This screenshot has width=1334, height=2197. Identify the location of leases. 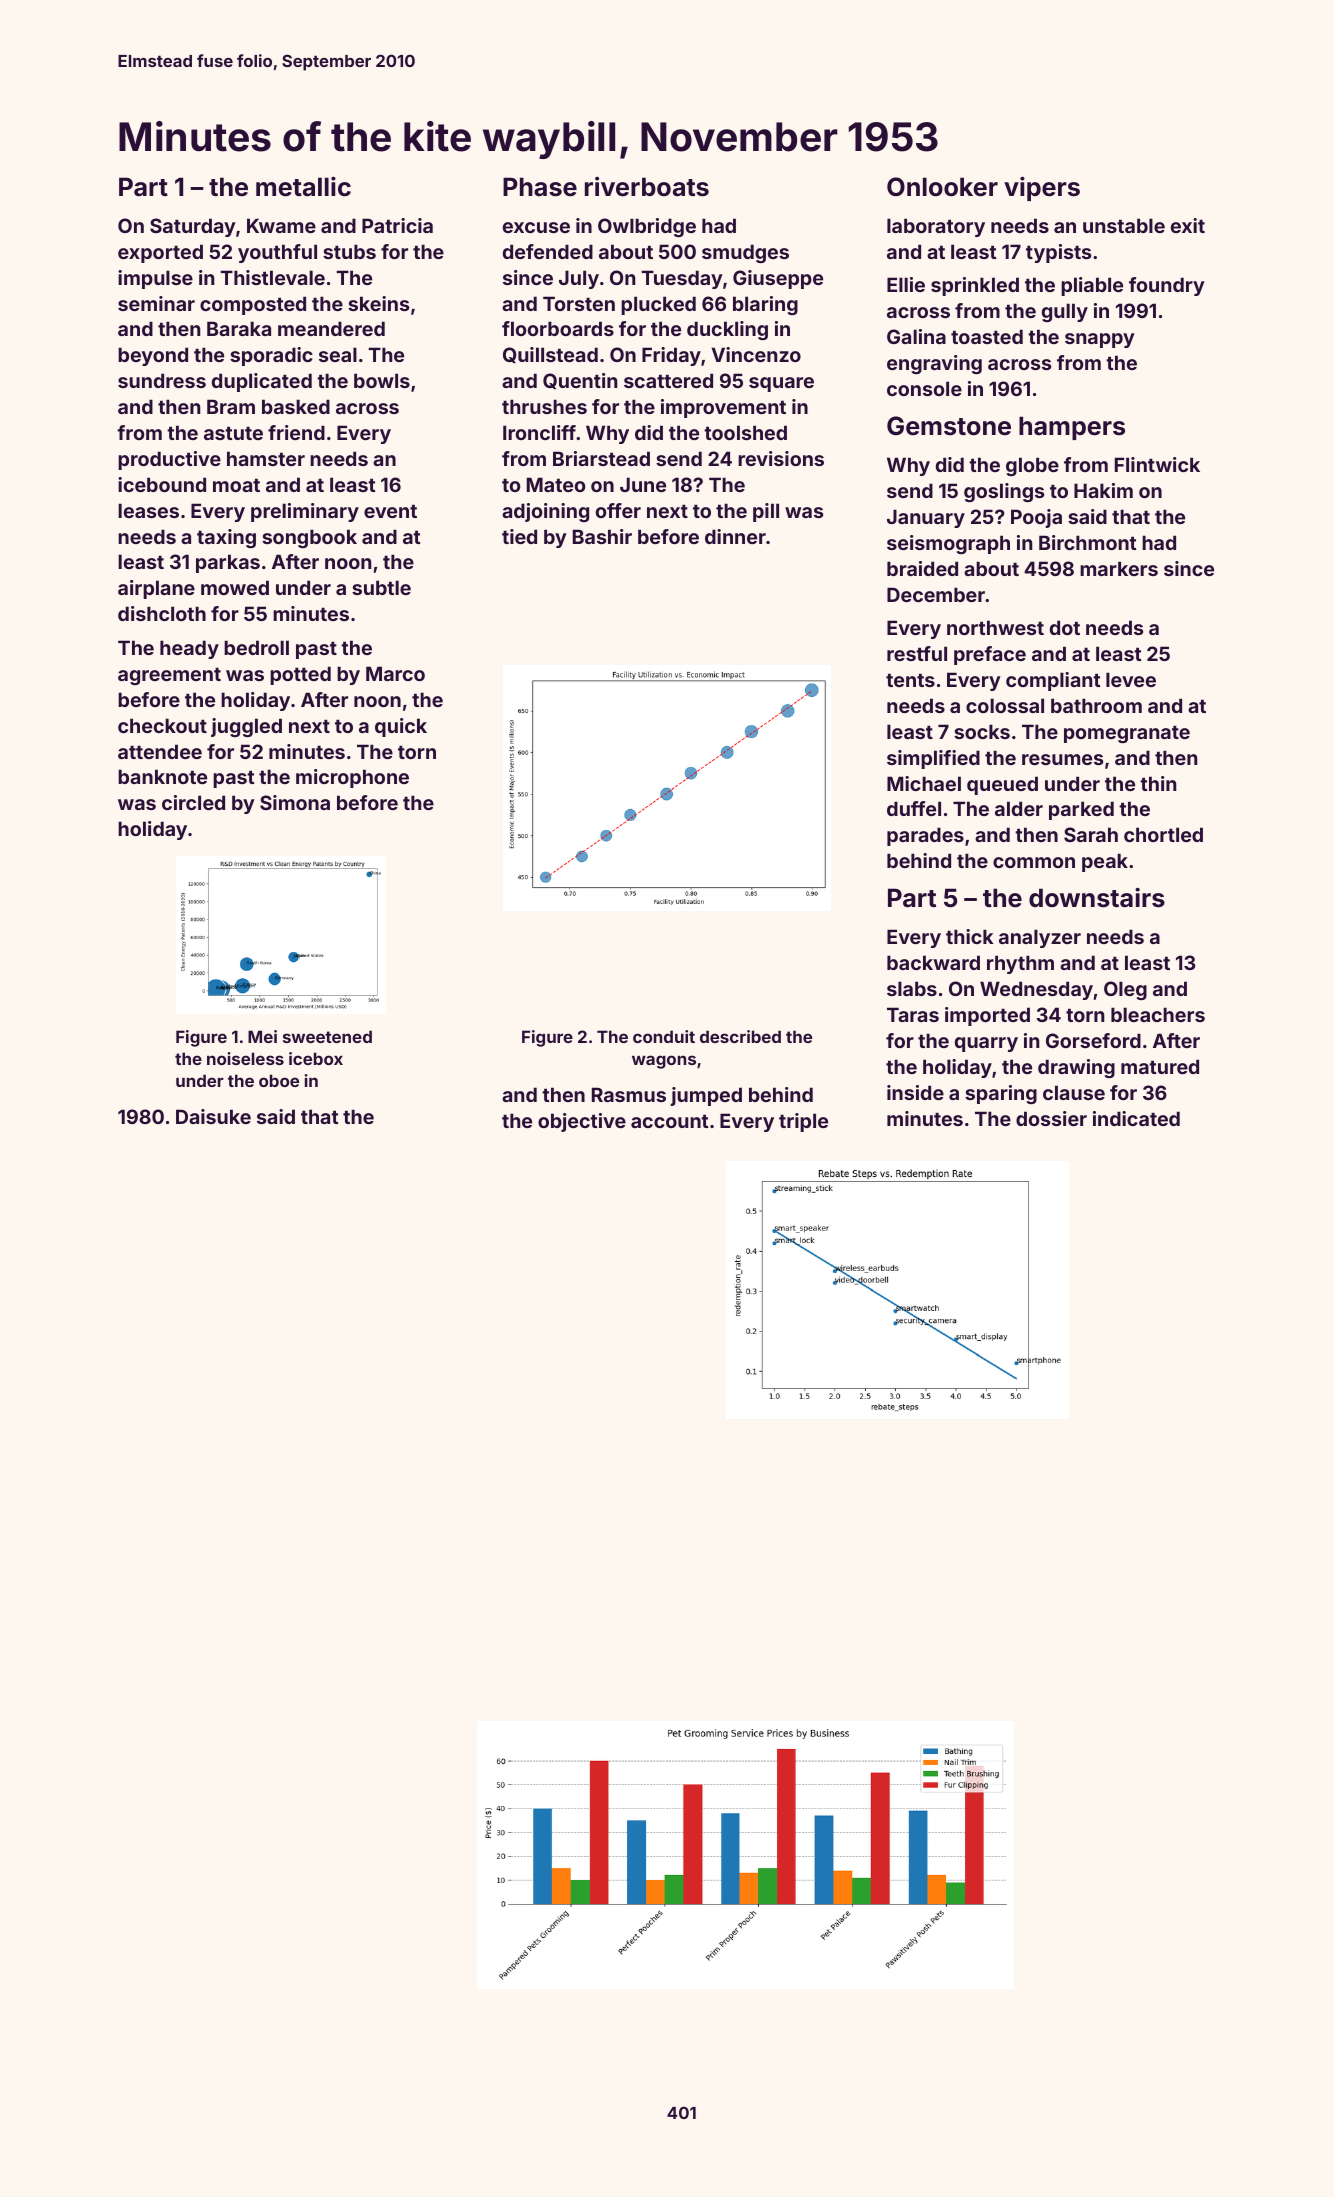
(148, 510).
